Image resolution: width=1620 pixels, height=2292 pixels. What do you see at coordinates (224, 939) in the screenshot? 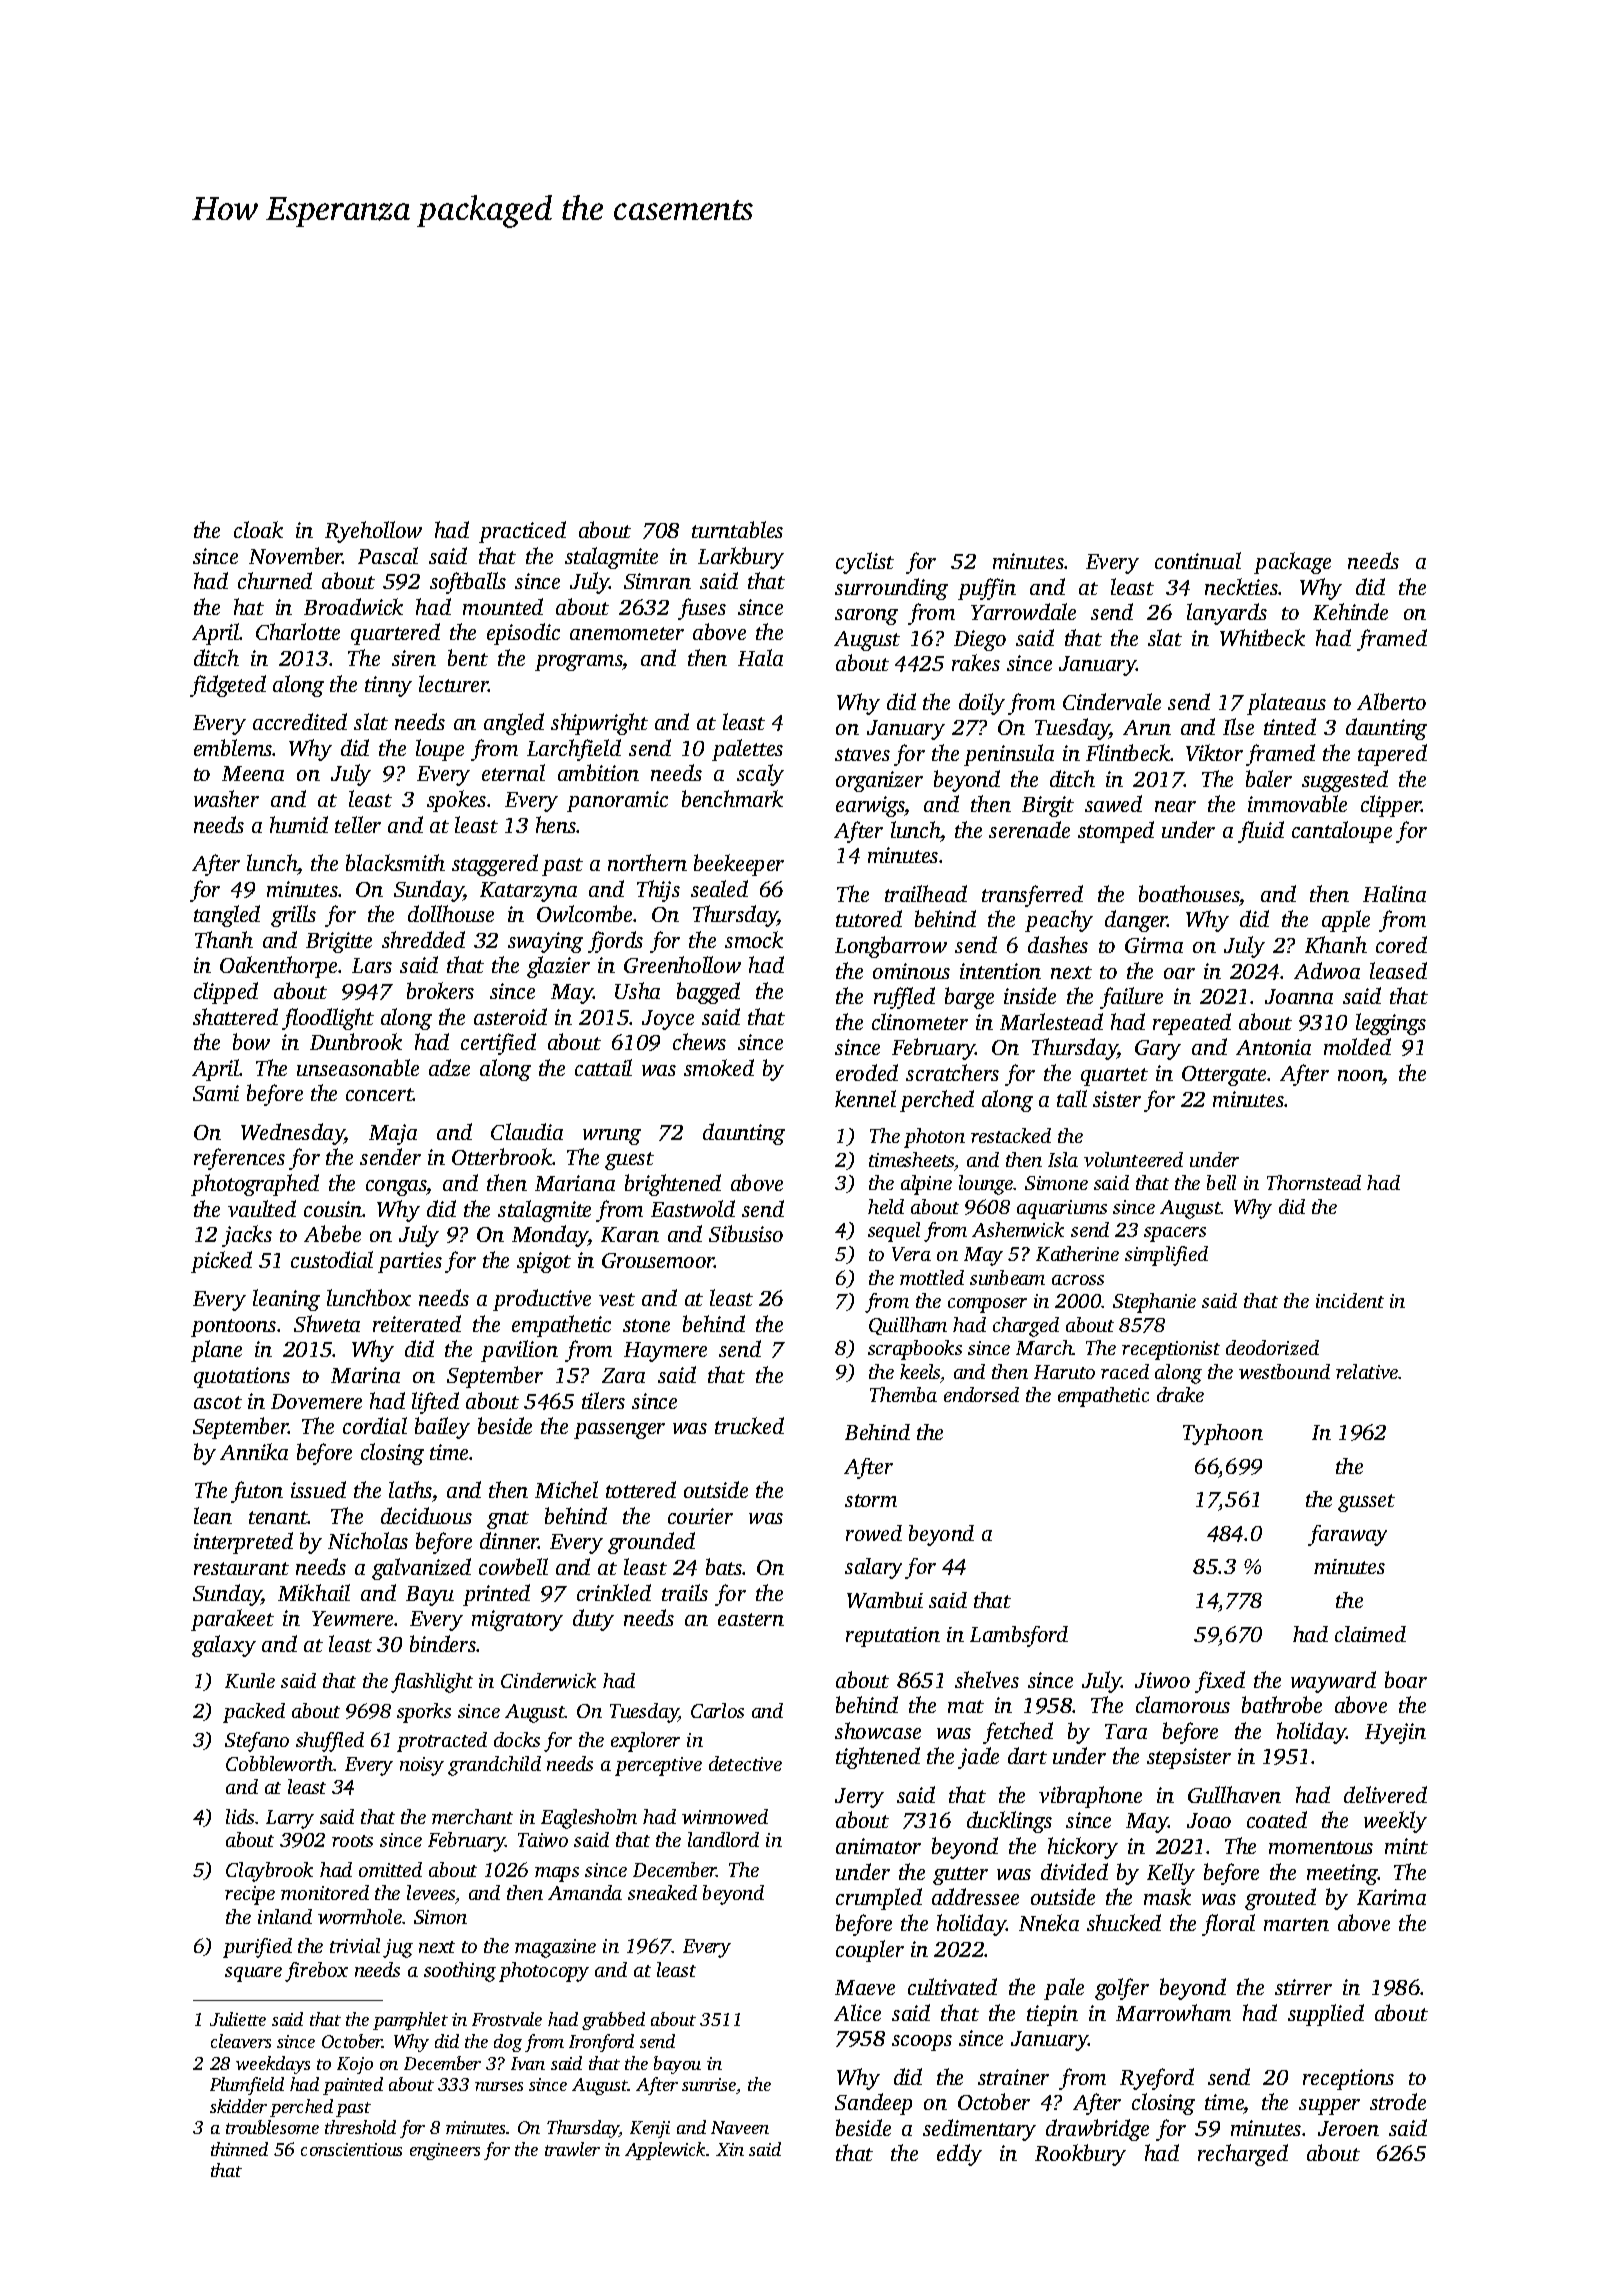
I see `Thanh` at bounding box center [224, 939].
